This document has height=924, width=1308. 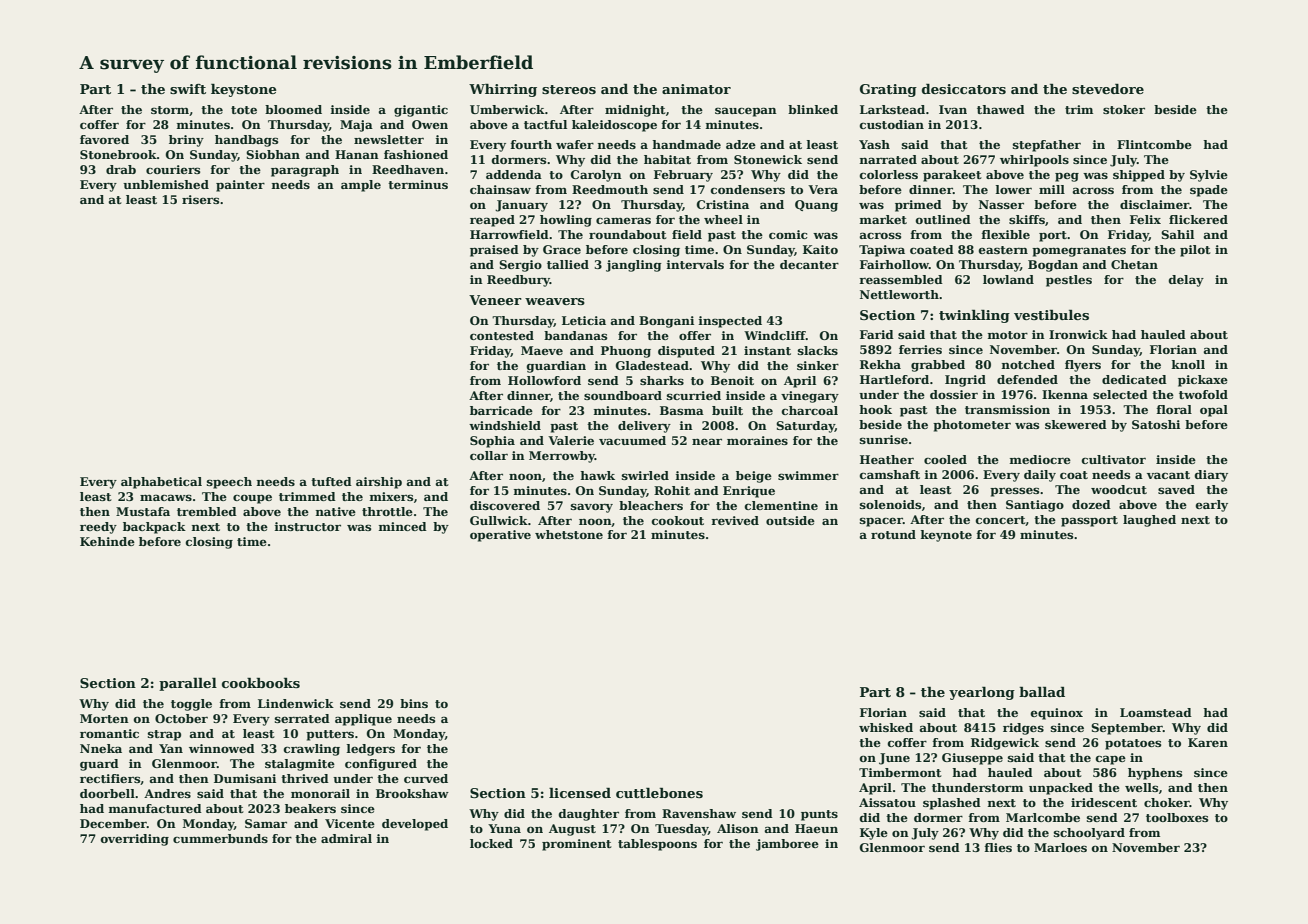 I want to click on Nasser, so click(x=1001, y=204).
